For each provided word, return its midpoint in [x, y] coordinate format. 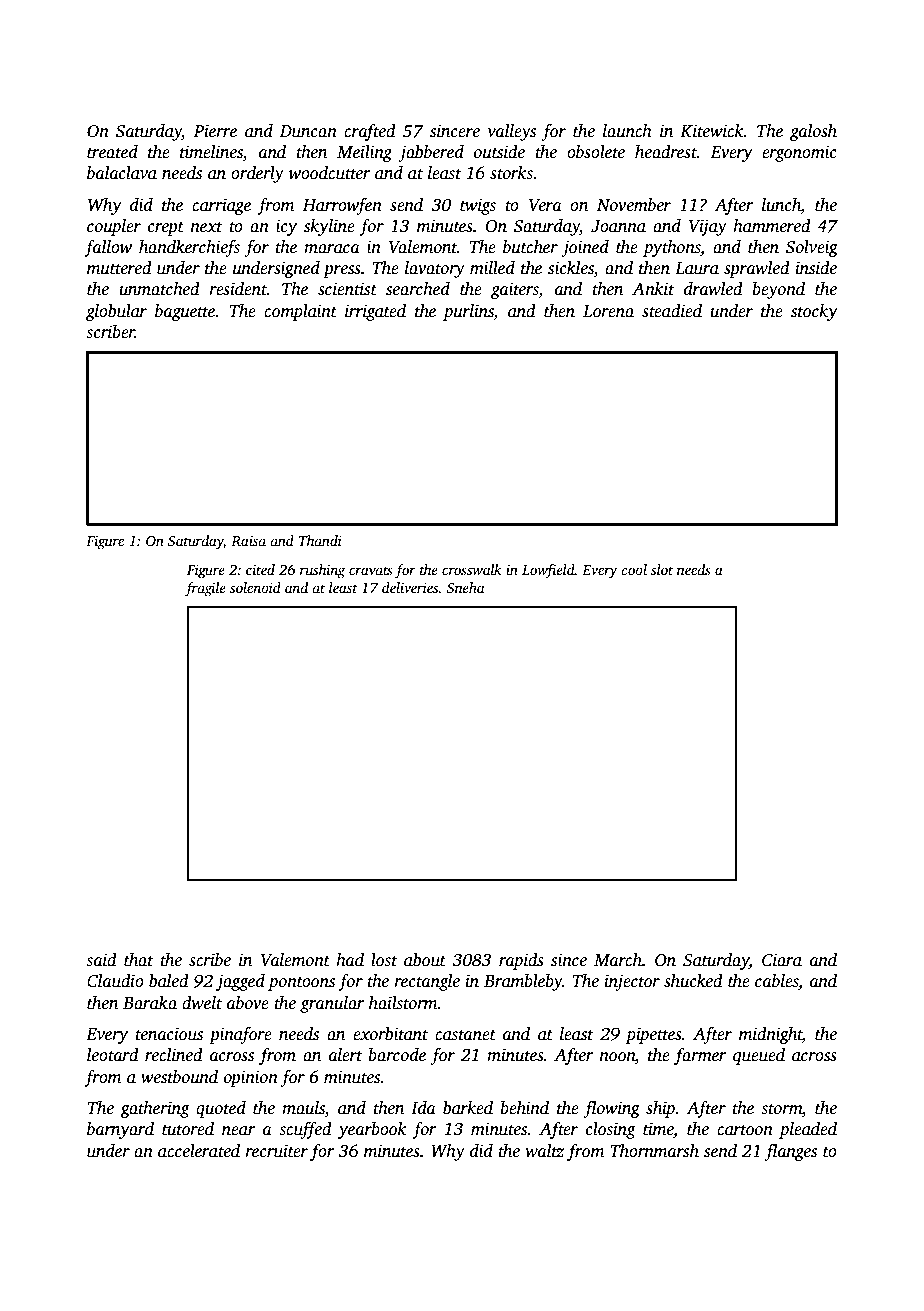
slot [662, 569]
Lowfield [548, 571]
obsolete [596, 152]
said [101, 960]
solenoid [255, 587]
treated [112, 152]
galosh [813, 132]
